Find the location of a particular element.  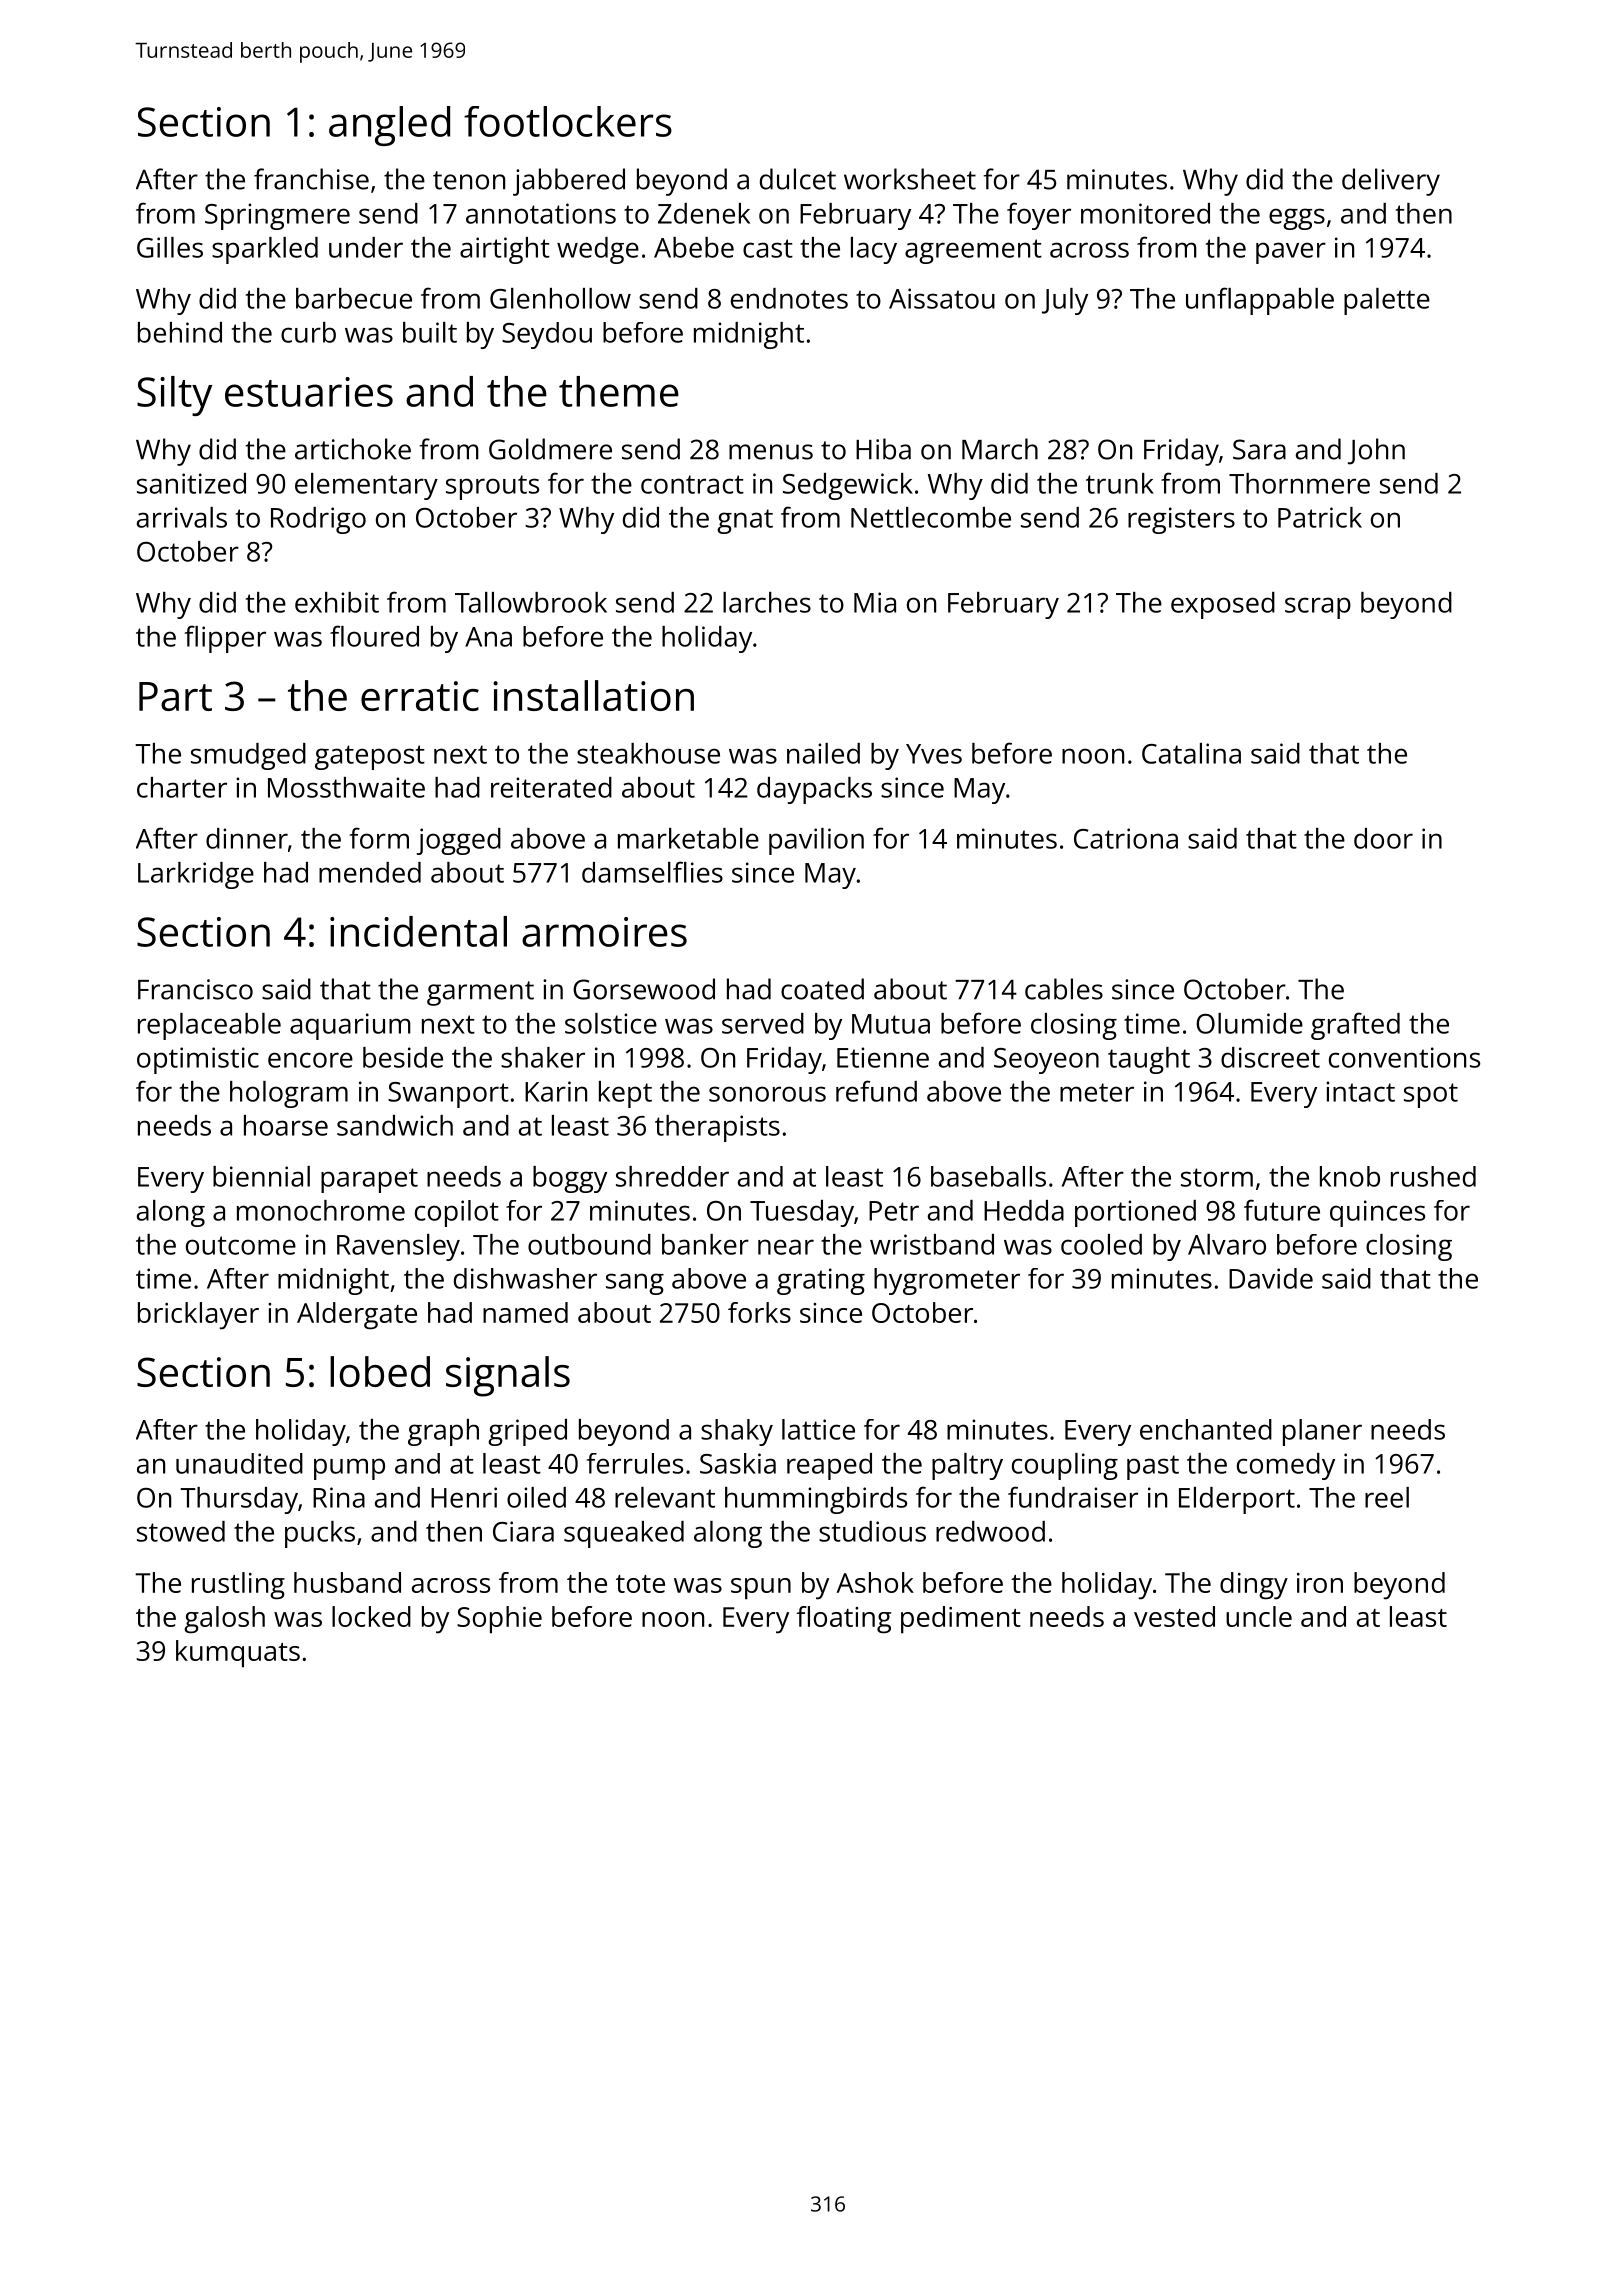

delivery is located at coordinates (1391, 182).
